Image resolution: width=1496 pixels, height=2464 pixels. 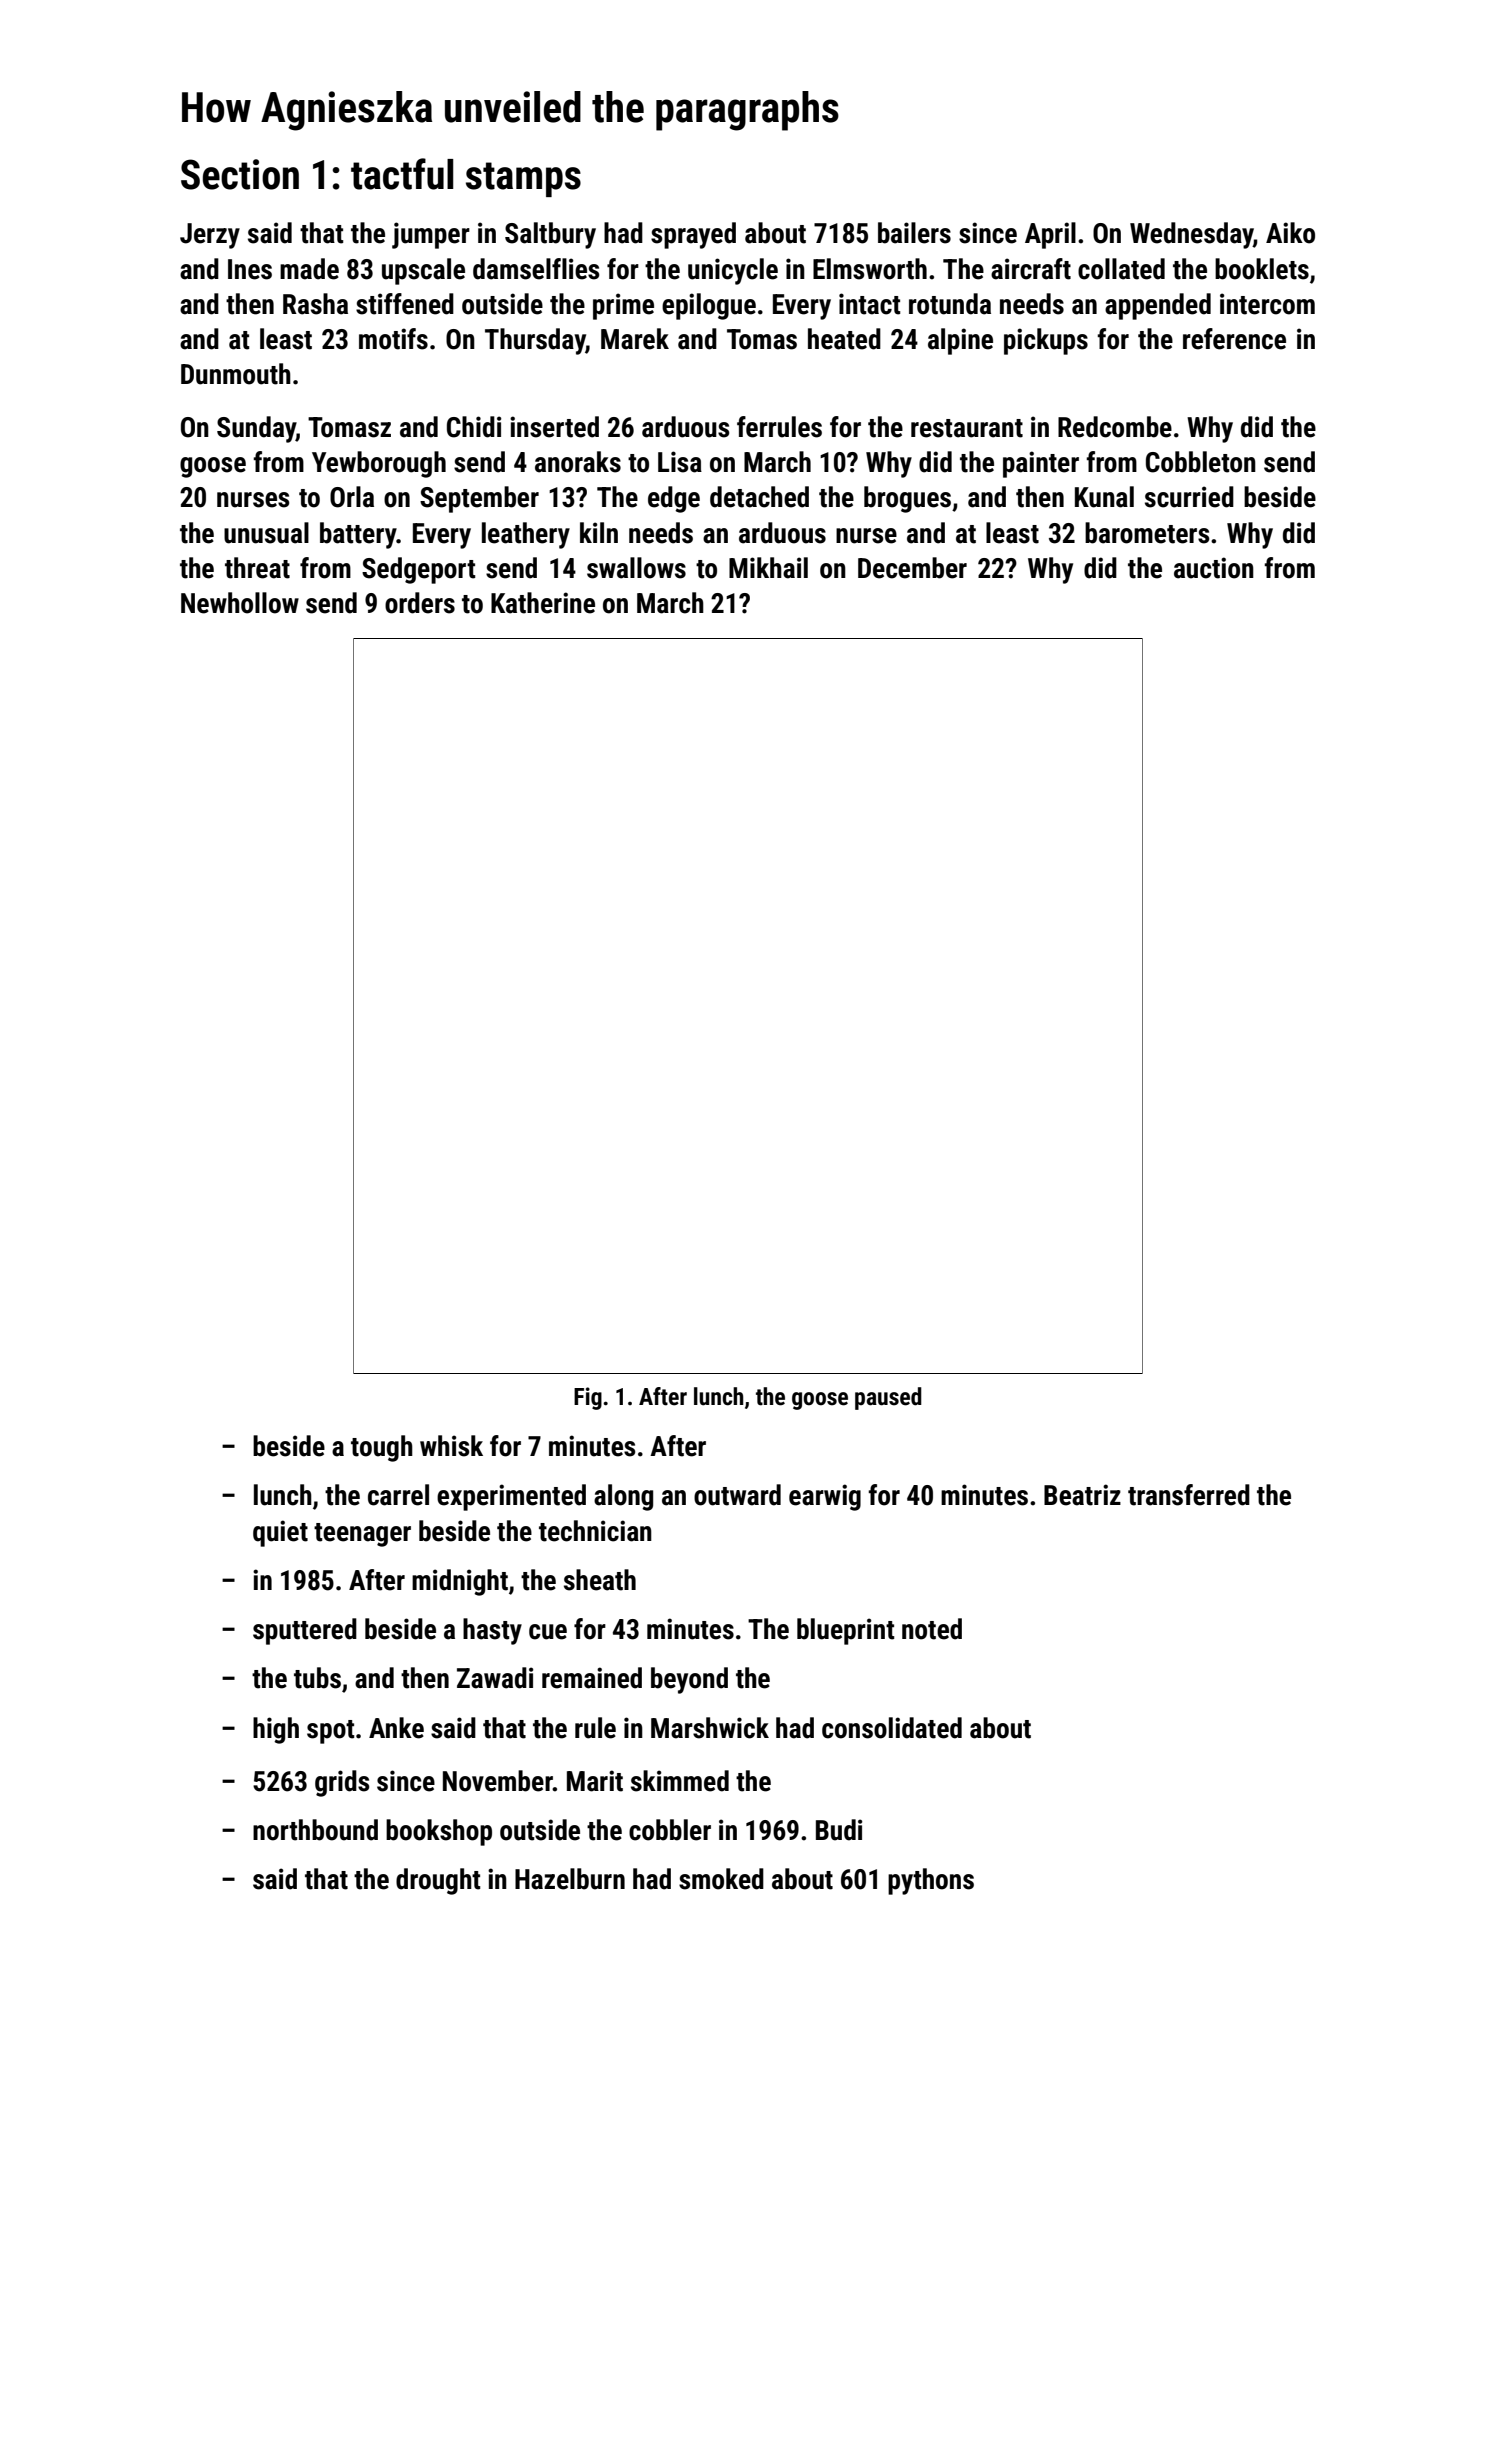 What do you see at coordinates (1147, 533) in the document?
I see `barometers` at bounding box center [1147, 533].
